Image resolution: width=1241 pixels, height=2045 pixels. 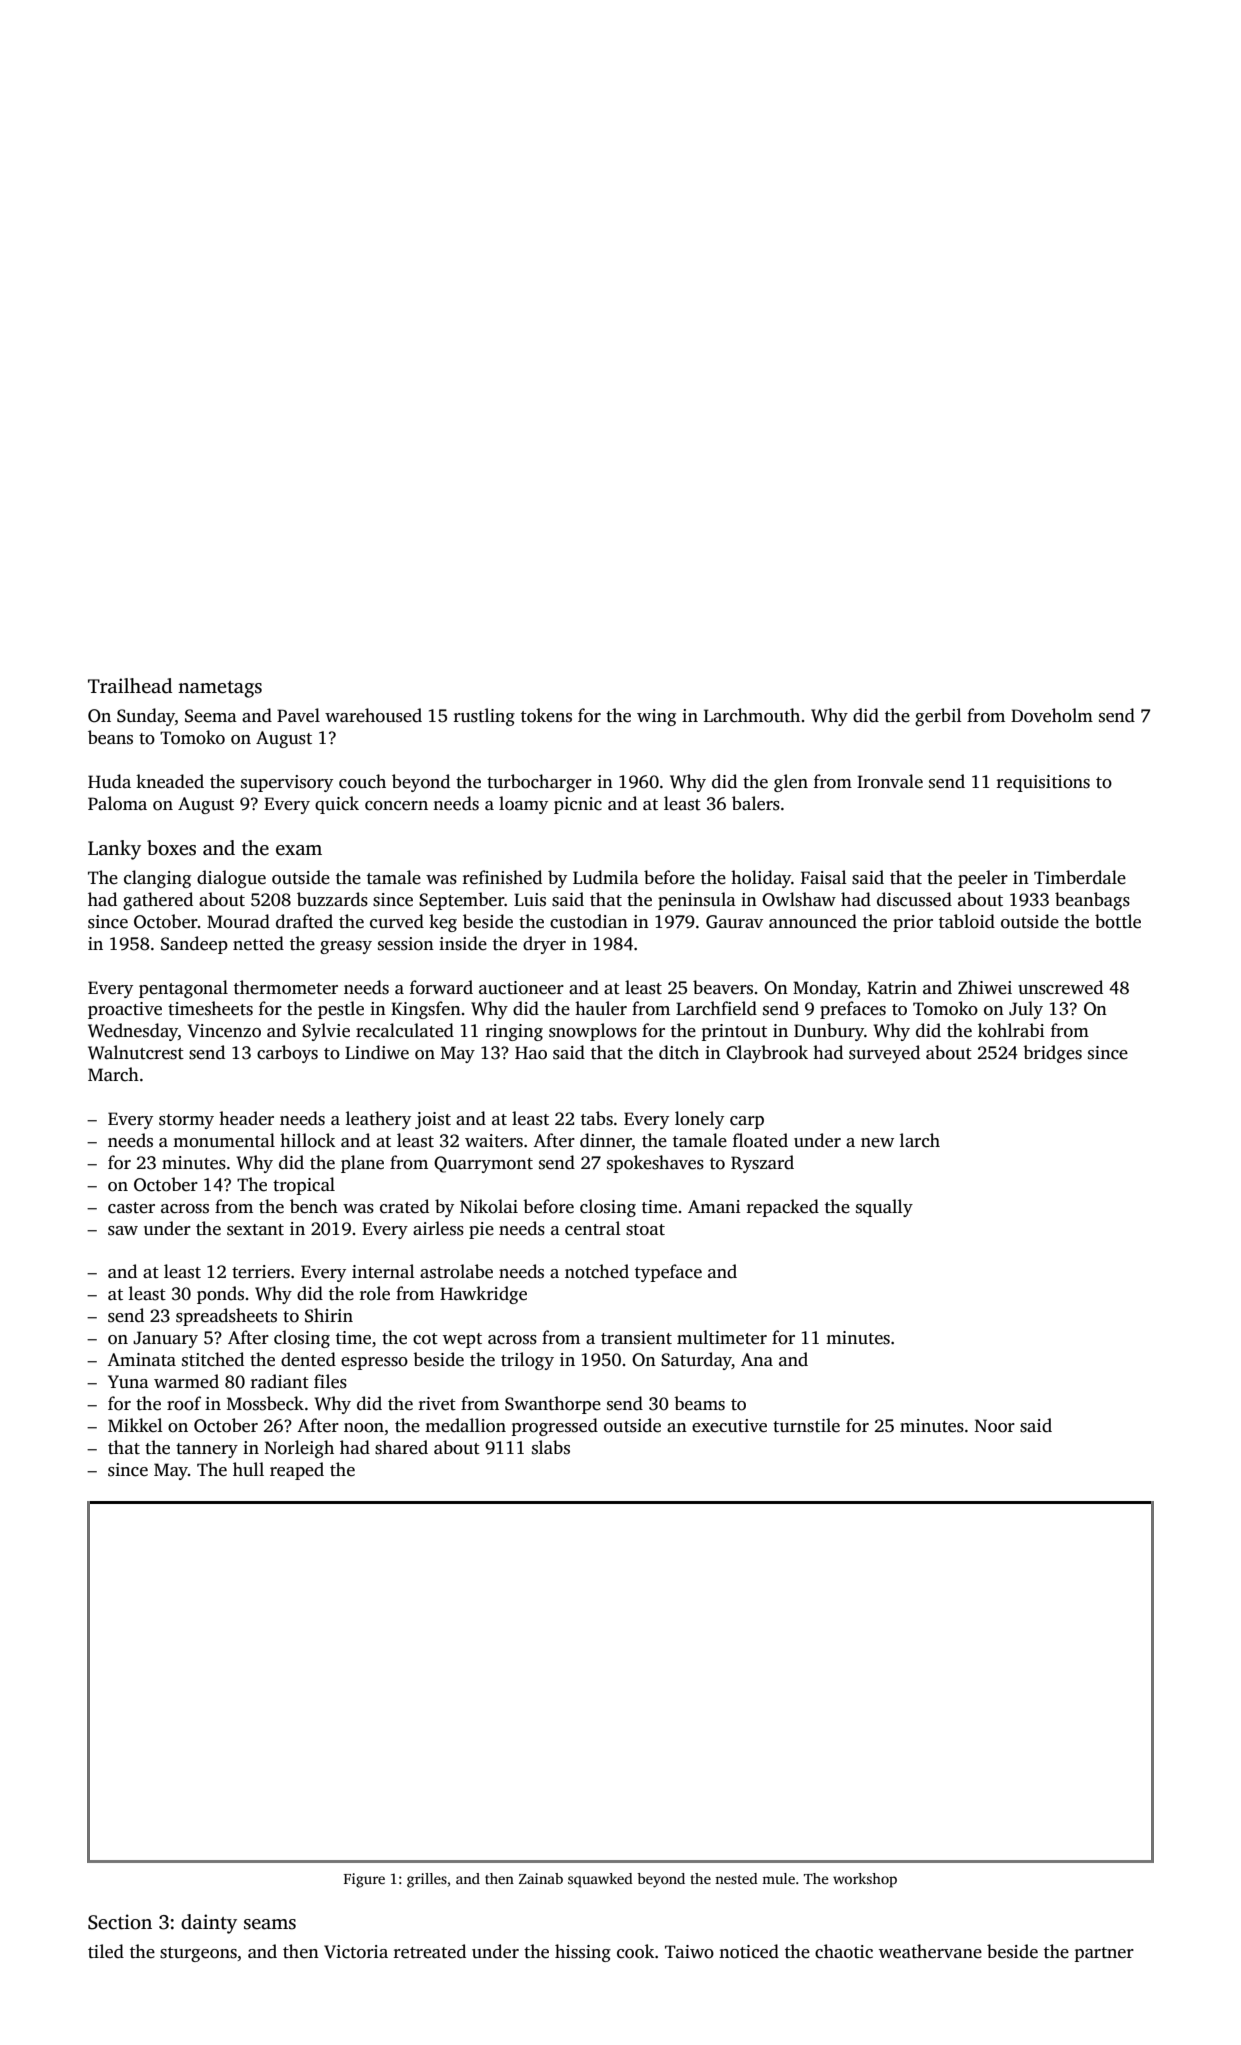 What do you see at coordinates (1104, 1954) in the image?
I see `partner` at bounding box center [1104, 1954].
